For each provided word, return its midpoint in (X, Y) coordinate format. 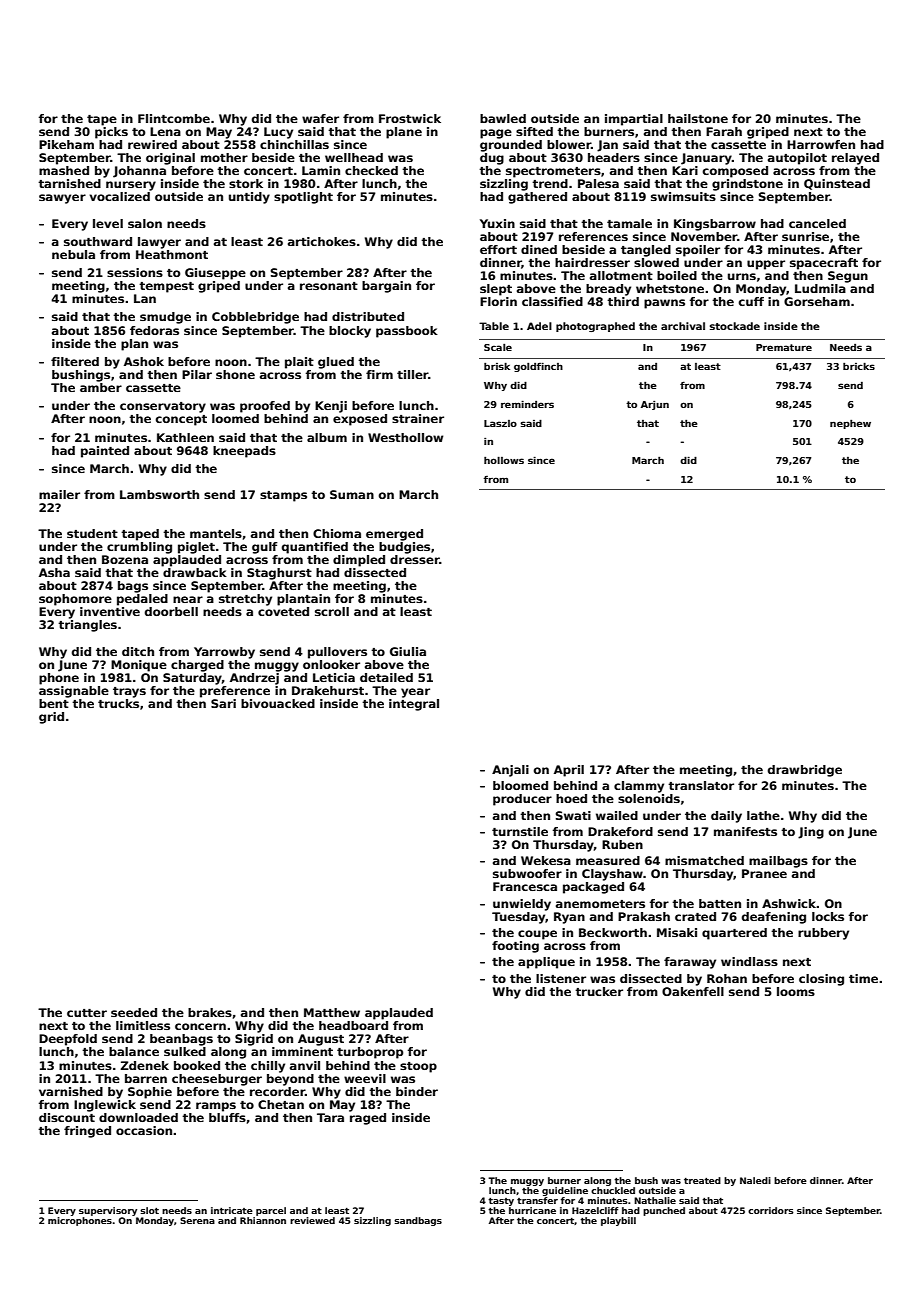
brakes (210, 1012)
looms (796, 991)
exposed (360, 420)
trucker (599, 991)
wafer (320, 118)
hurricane (532, 1210)
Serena (197, 1220)
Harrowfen (821, 144)
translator (701, 785)
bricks (859, 366)
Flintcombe (174, 118)
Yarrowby (224, 653)
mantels (216, 533)
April (569, 771)
